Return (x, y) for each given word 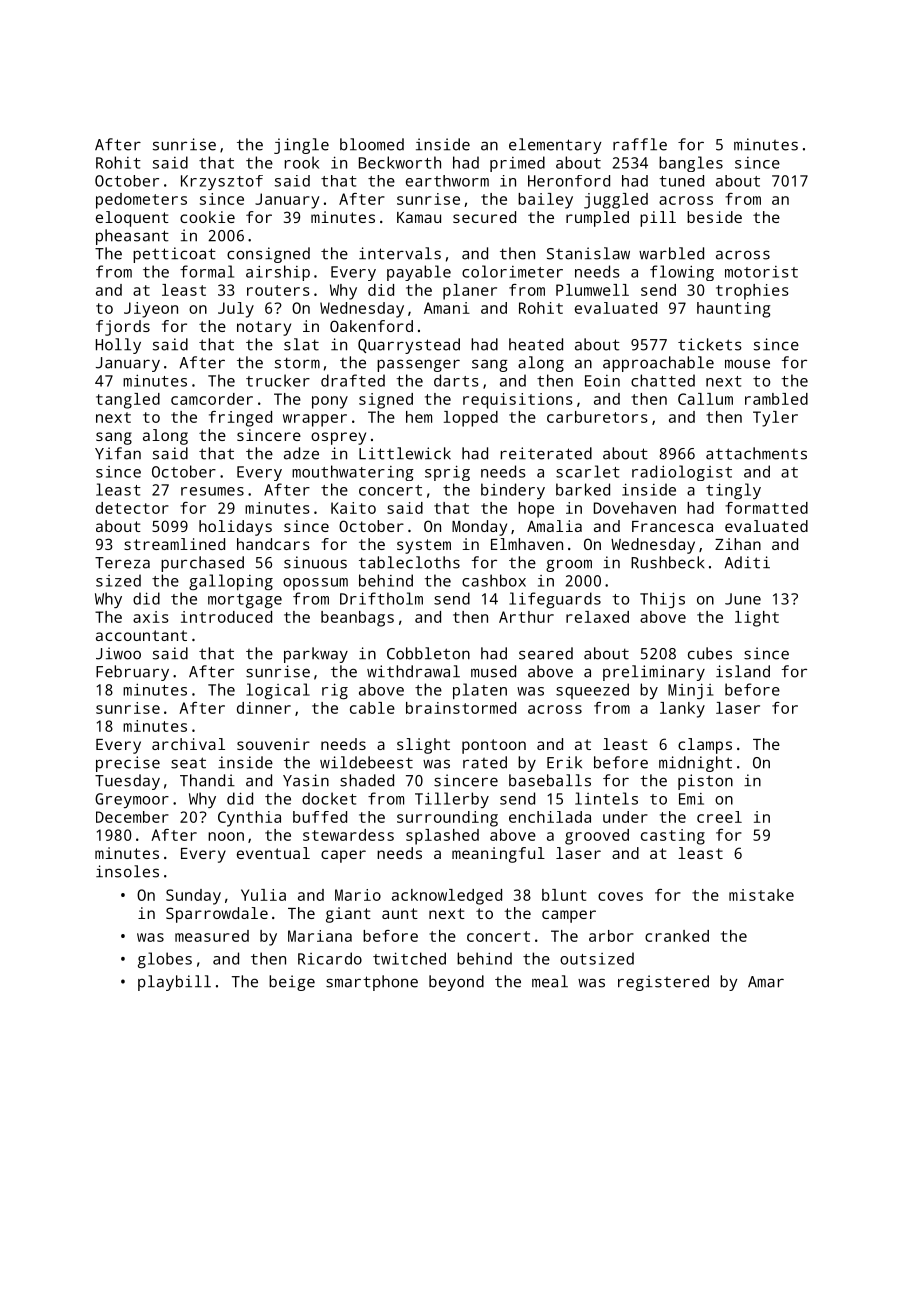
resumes (212, 491)
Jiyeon (151, 310)
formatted (766, 508)
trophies (752, 292)
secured (484, 217)
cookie (207, 217)
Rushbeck (668, 562)
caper (343, 856)
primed (517, 164)
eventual (273, 853)
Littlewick (405, 453)
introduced (226, 617)
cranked (677, 936)
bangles (691, 164)
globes (165, 960)
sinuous (315, 562)
